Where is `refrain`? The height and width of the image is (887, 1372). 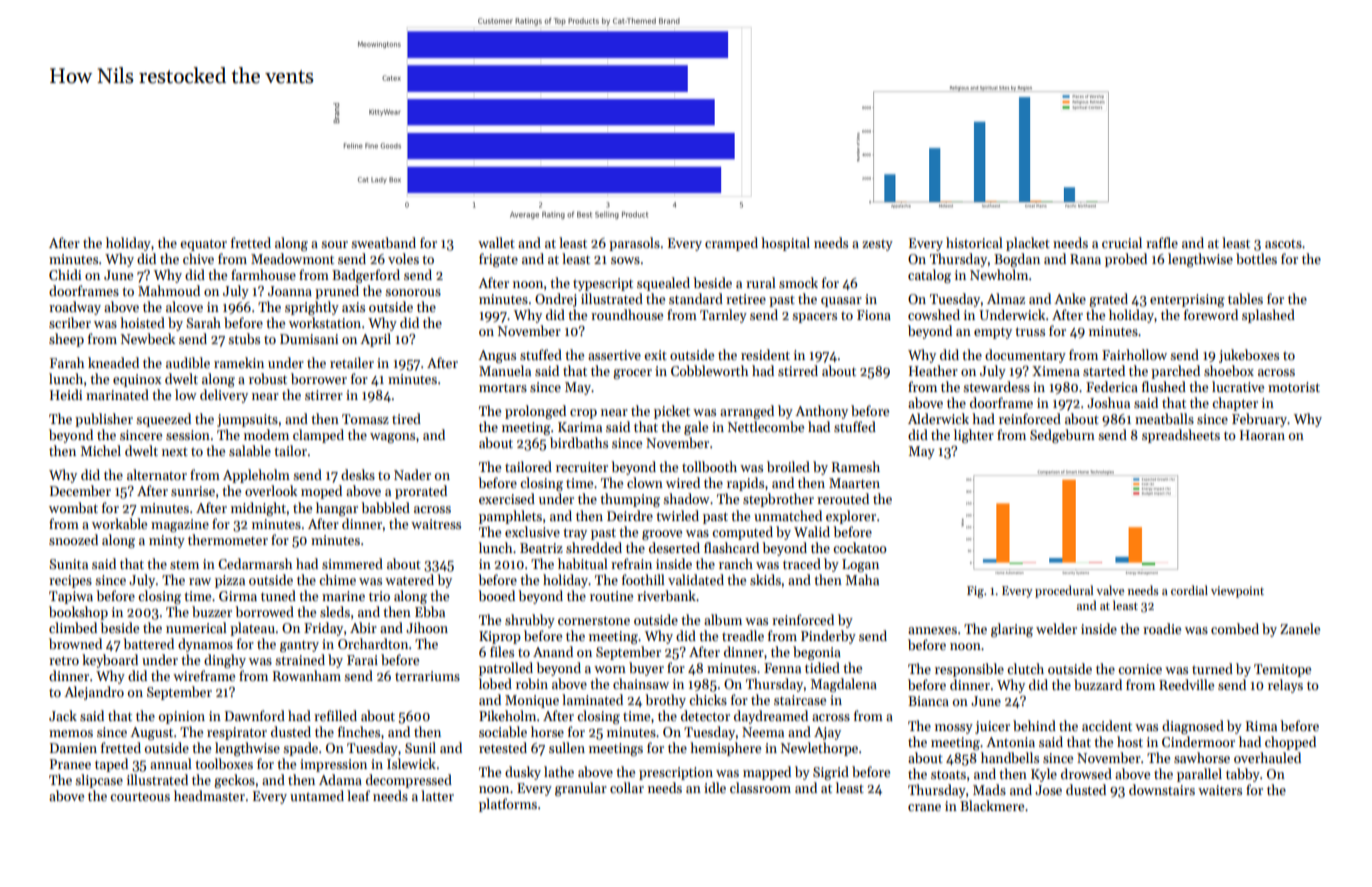 refrain is located at coordinates (631, 563).
